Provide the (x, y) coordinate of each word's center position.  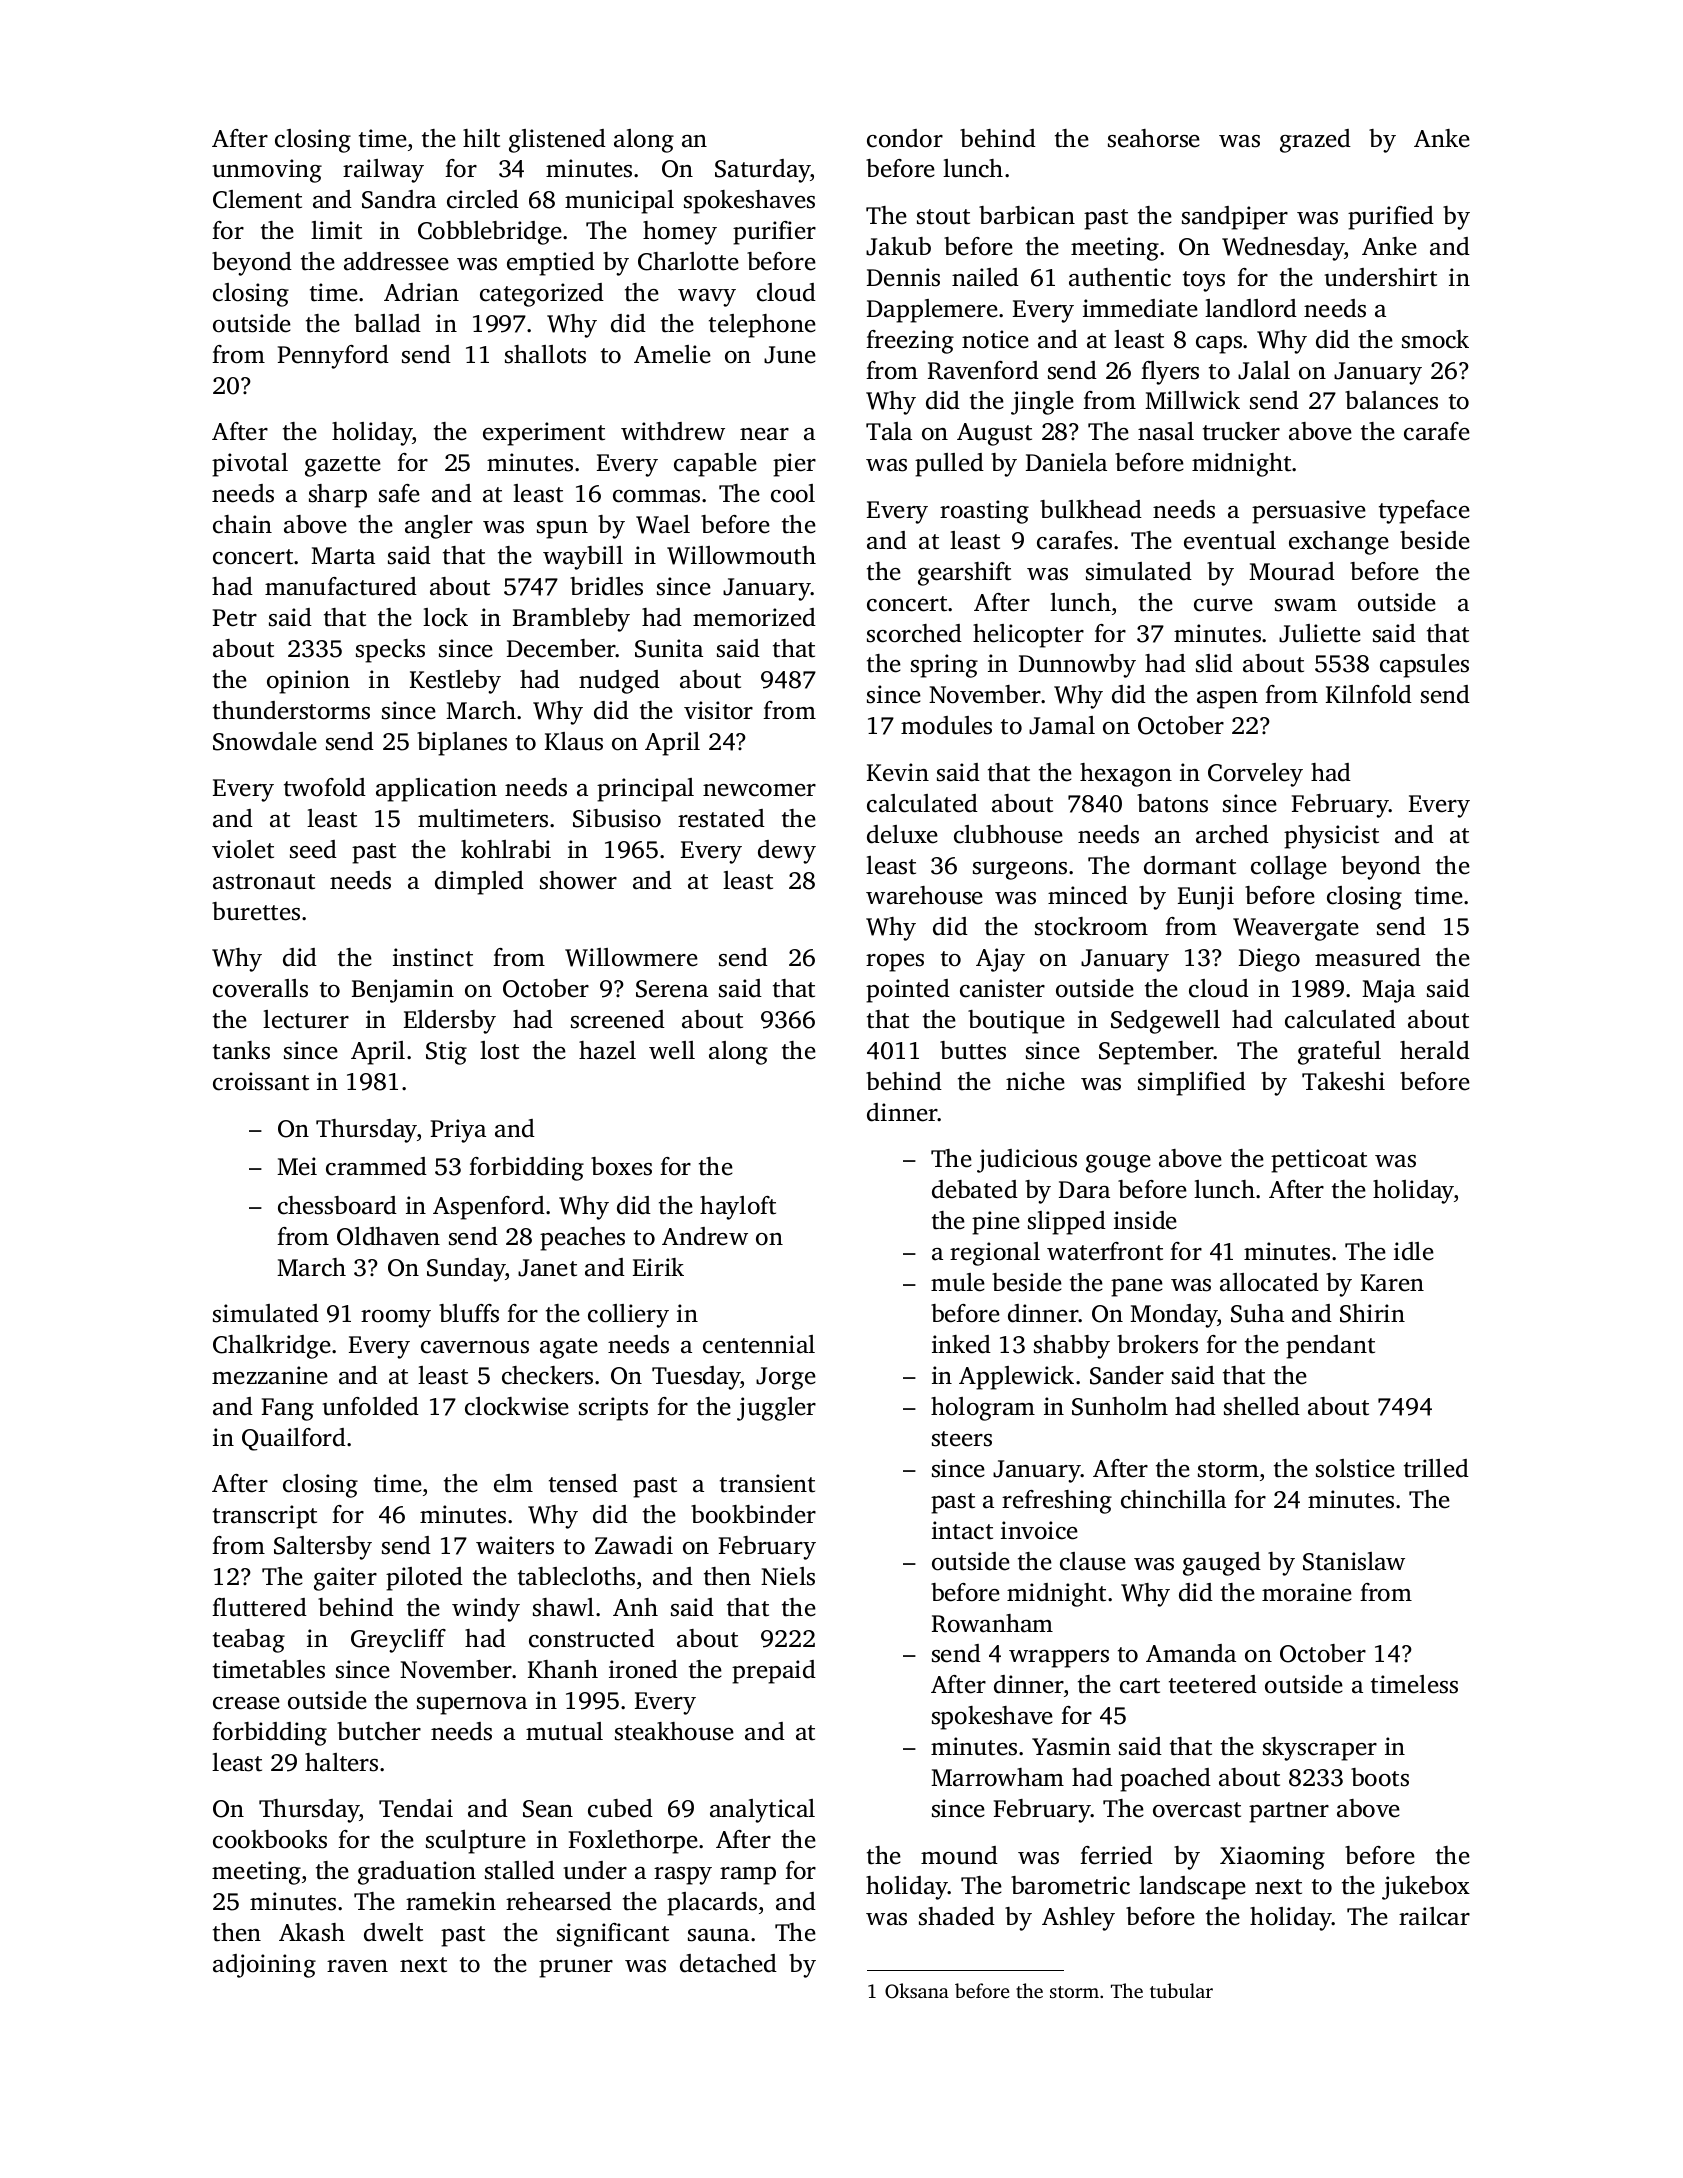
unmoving (267, 171)
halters (341, 1762)
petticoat (1319, 1161)
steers (962, 1439)
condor (905, 138)
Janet (547, 1268)
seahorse (1154, 138)
